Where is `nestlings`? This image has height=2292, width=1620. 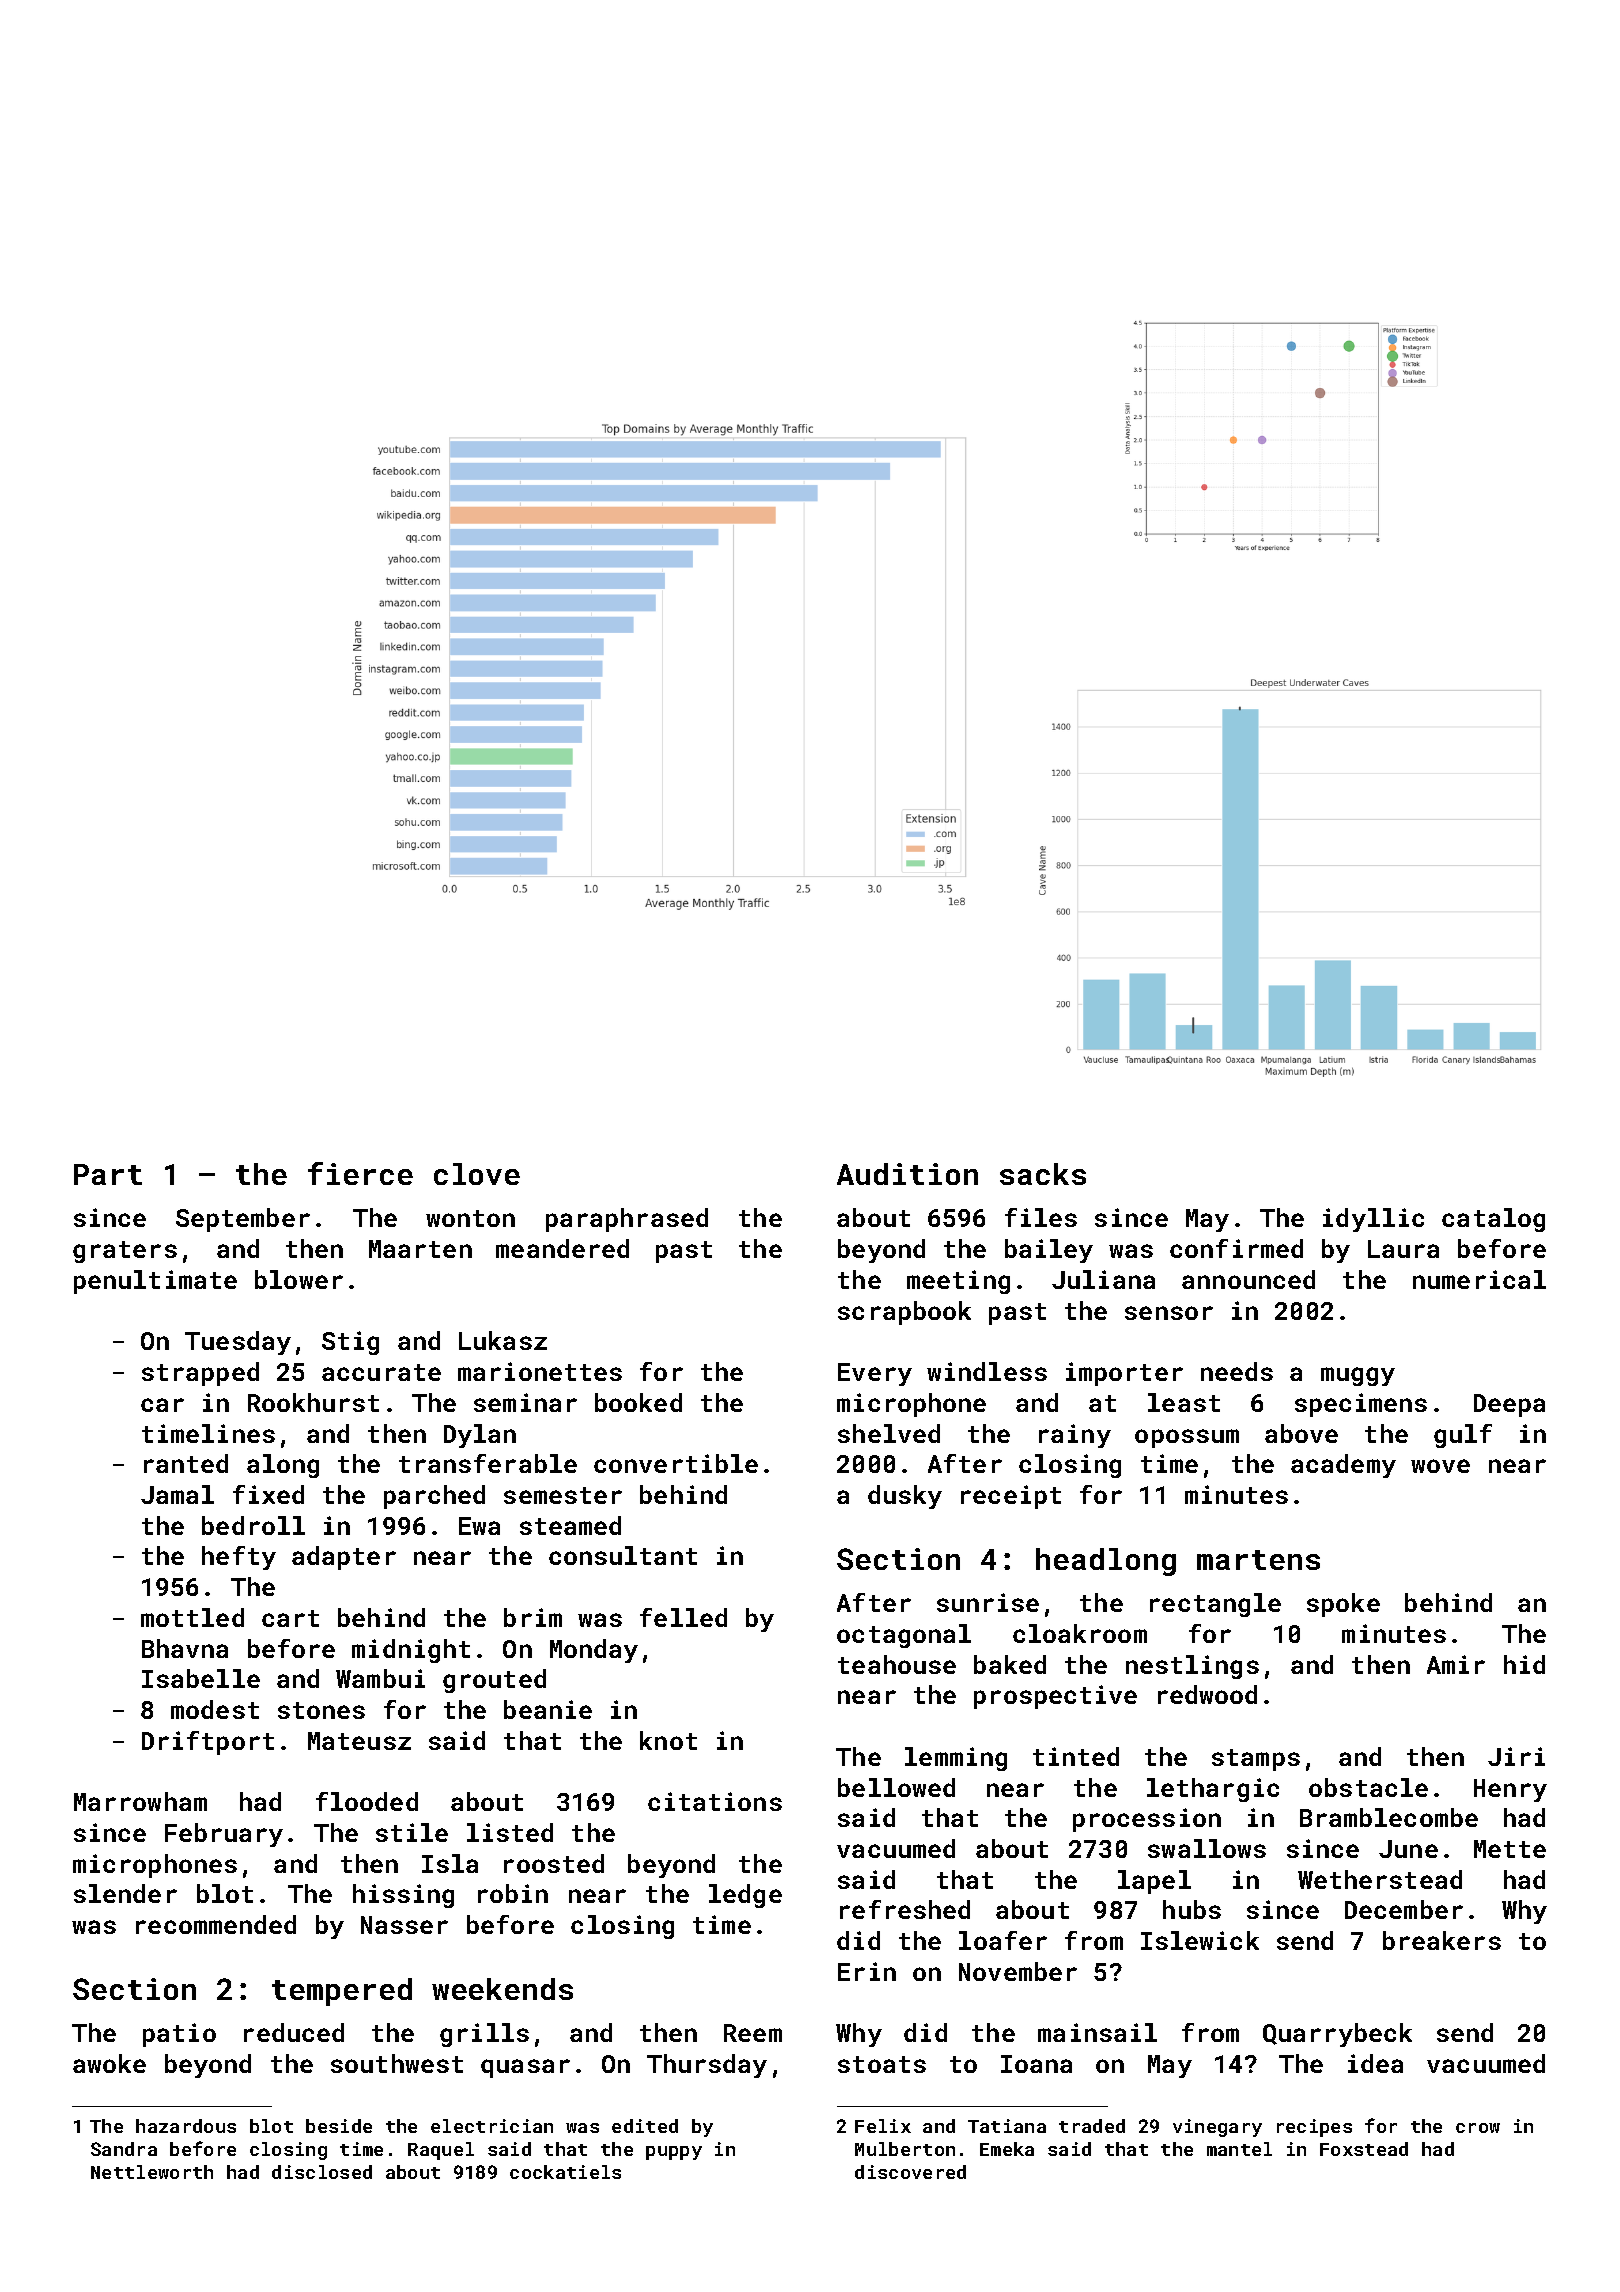 nestlings is located at coordinates (1192, 1667).
